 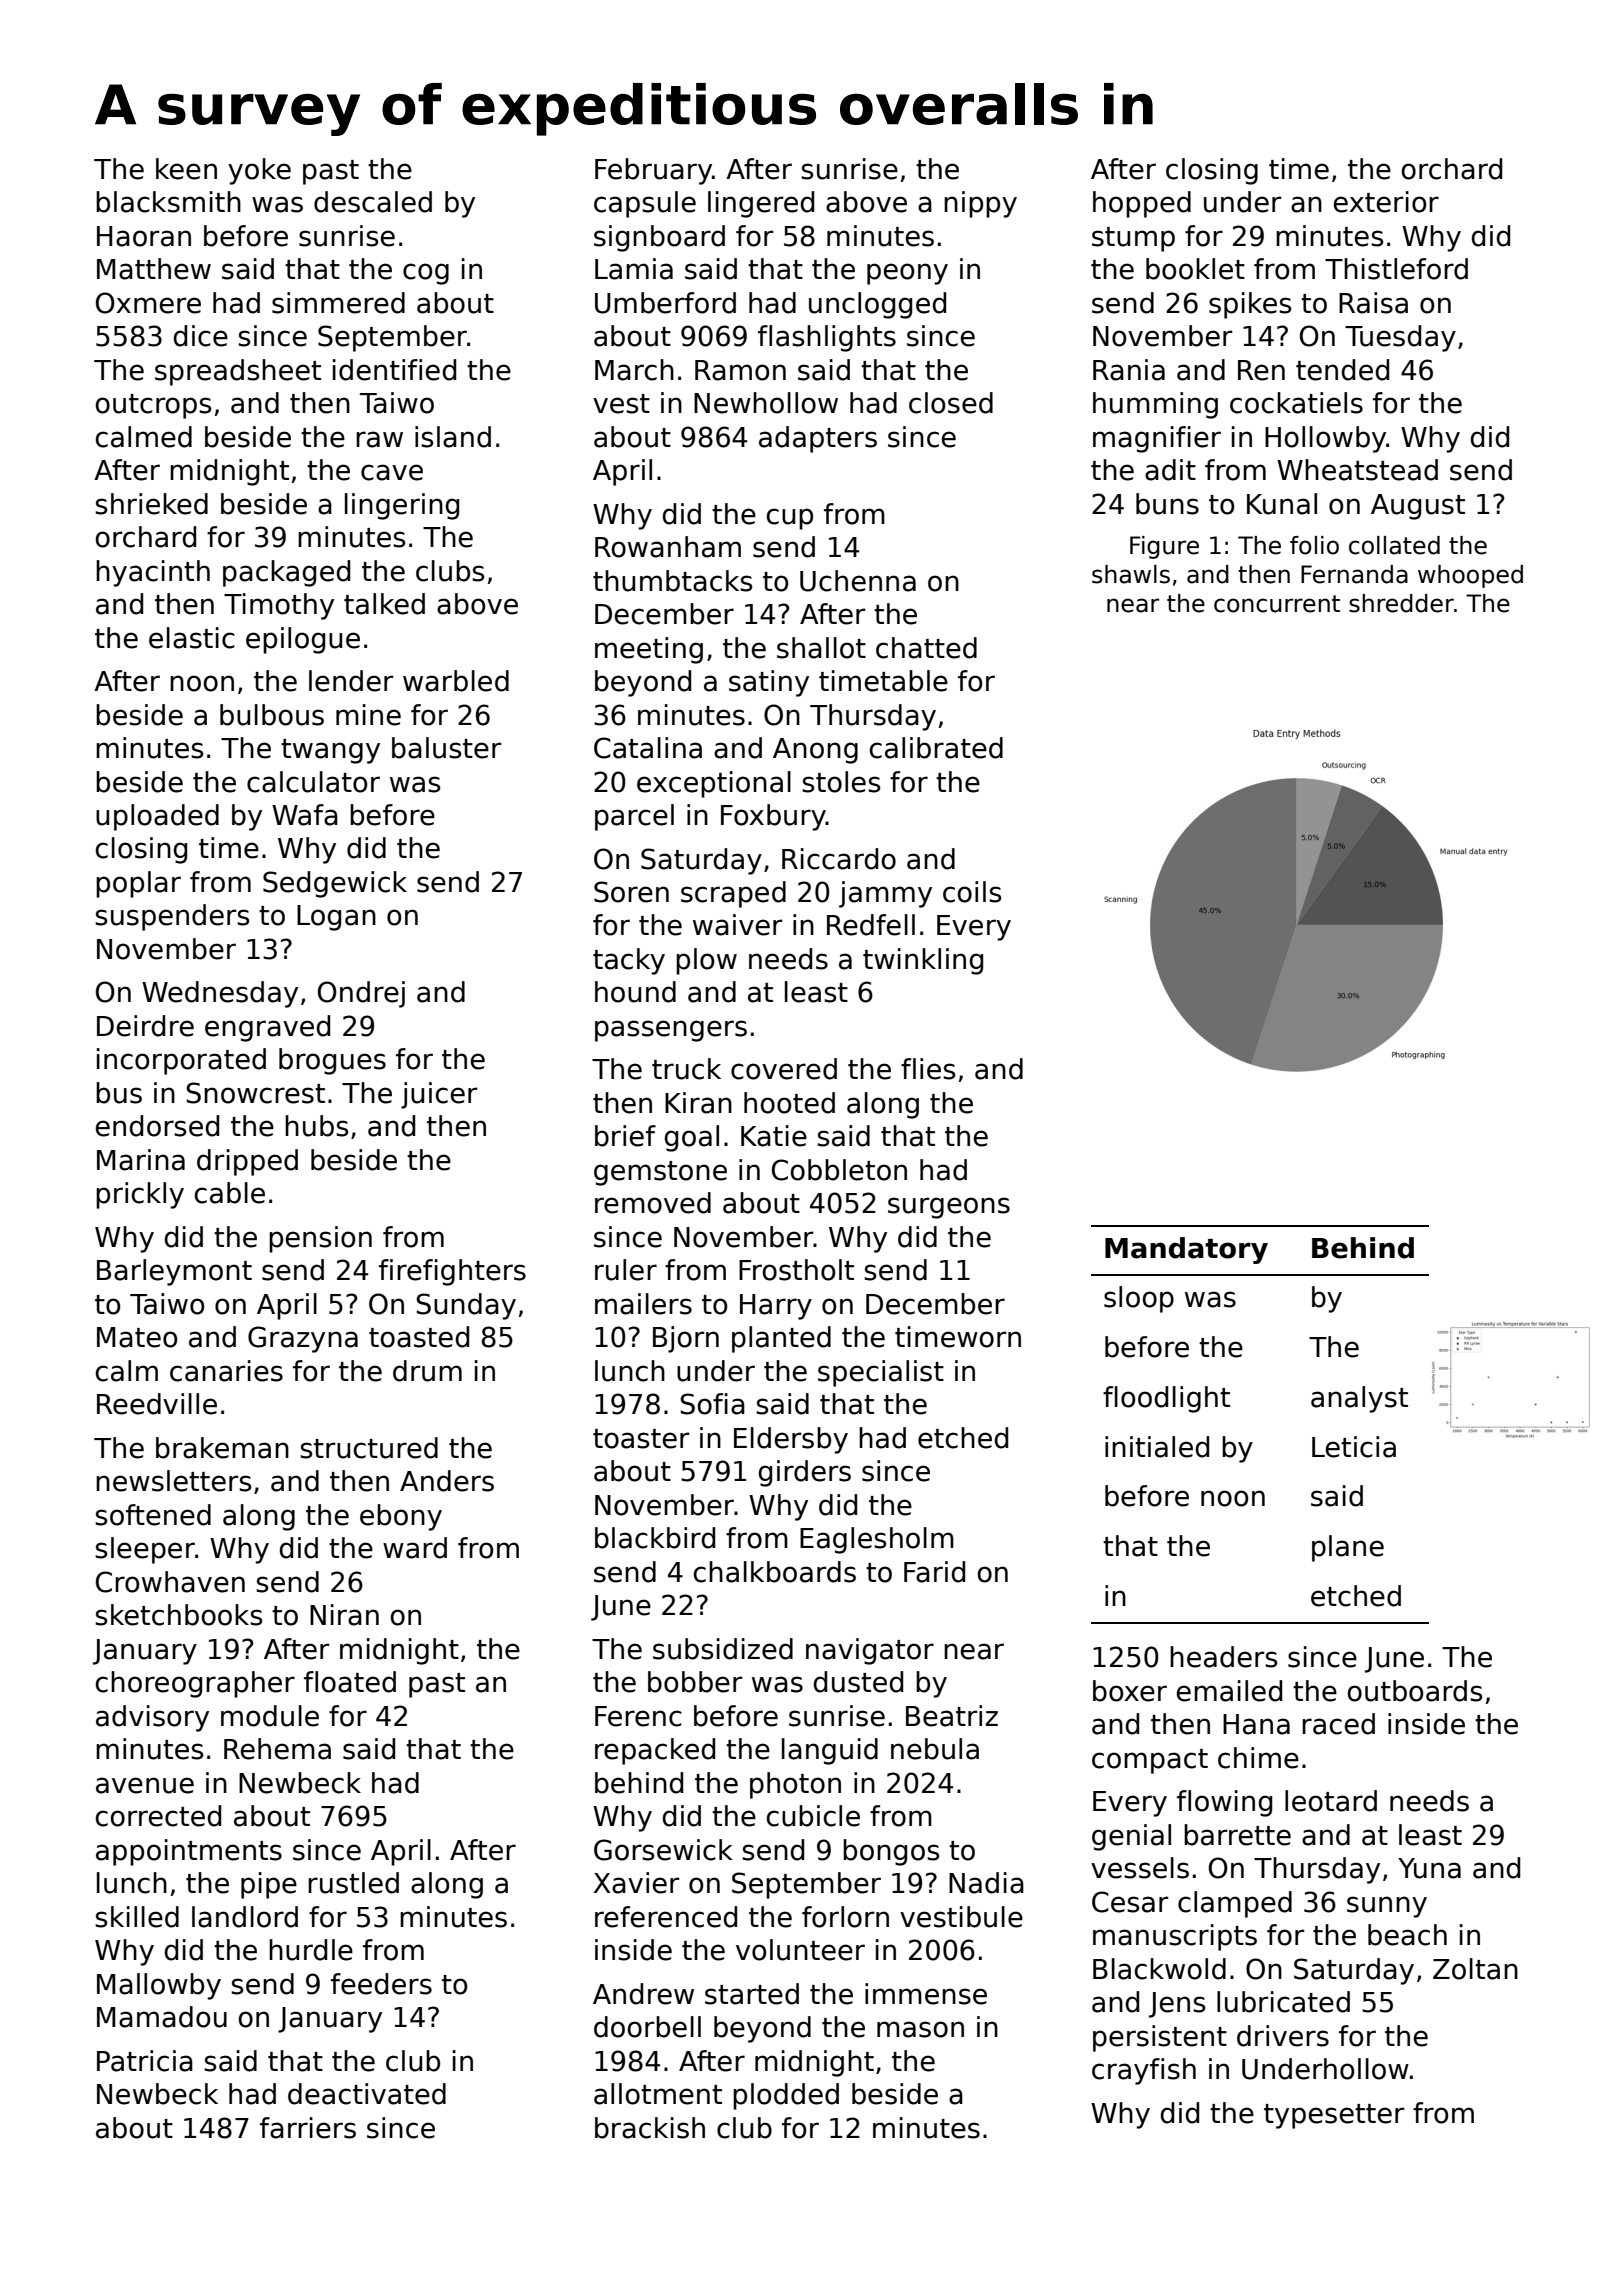 I want to click on covered, so click(x=784, y=1069).
